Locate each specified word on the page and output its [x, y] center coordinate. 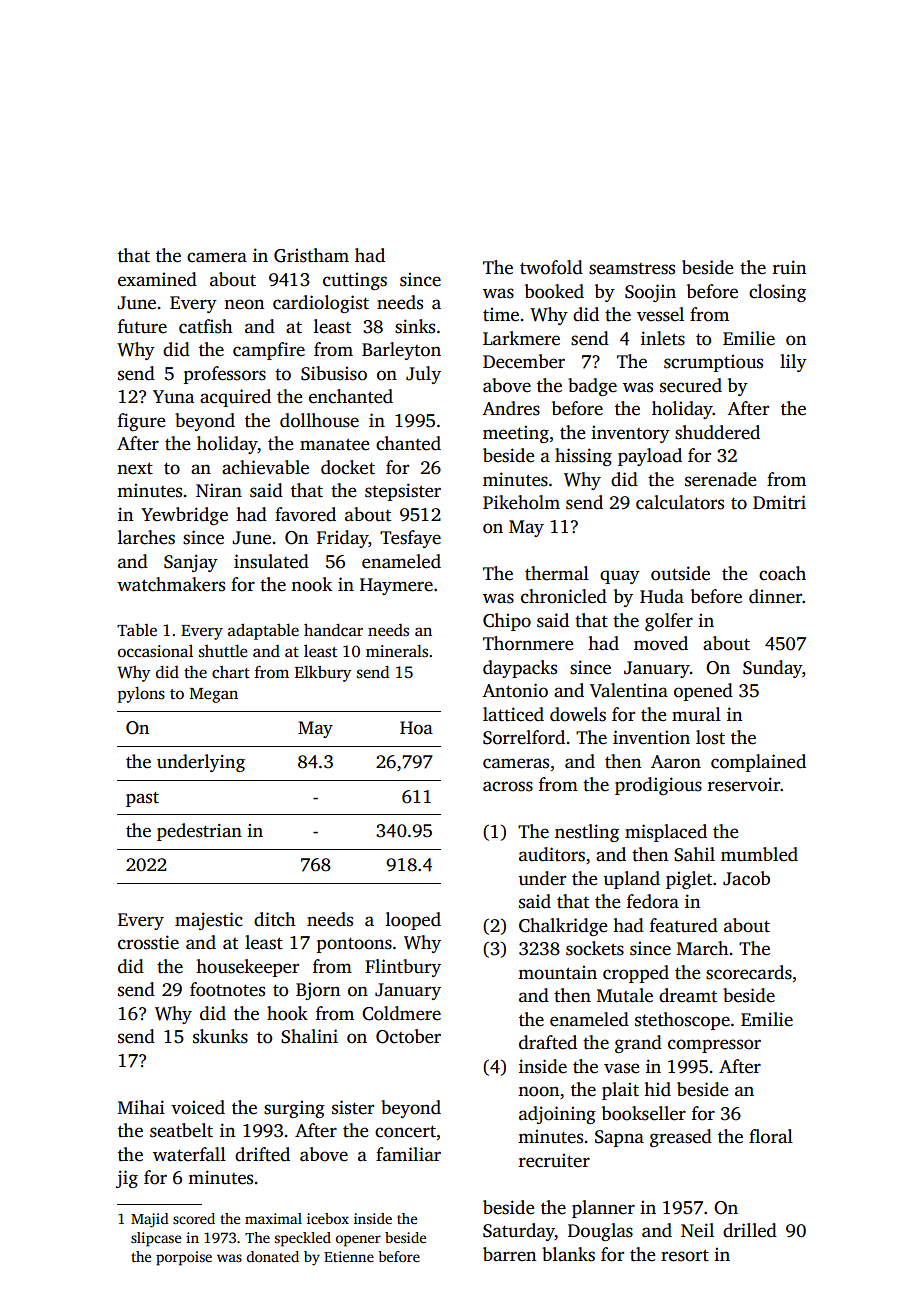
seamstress [632, 269]
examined [157, 279]
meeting [516, 434]
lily [793, 363]
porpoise [184, 1258]
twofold [551, 267]
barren [509, 1254]
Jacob [746, 878]
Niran [219, 490]
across [508, 786]
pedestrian [199, 832]
